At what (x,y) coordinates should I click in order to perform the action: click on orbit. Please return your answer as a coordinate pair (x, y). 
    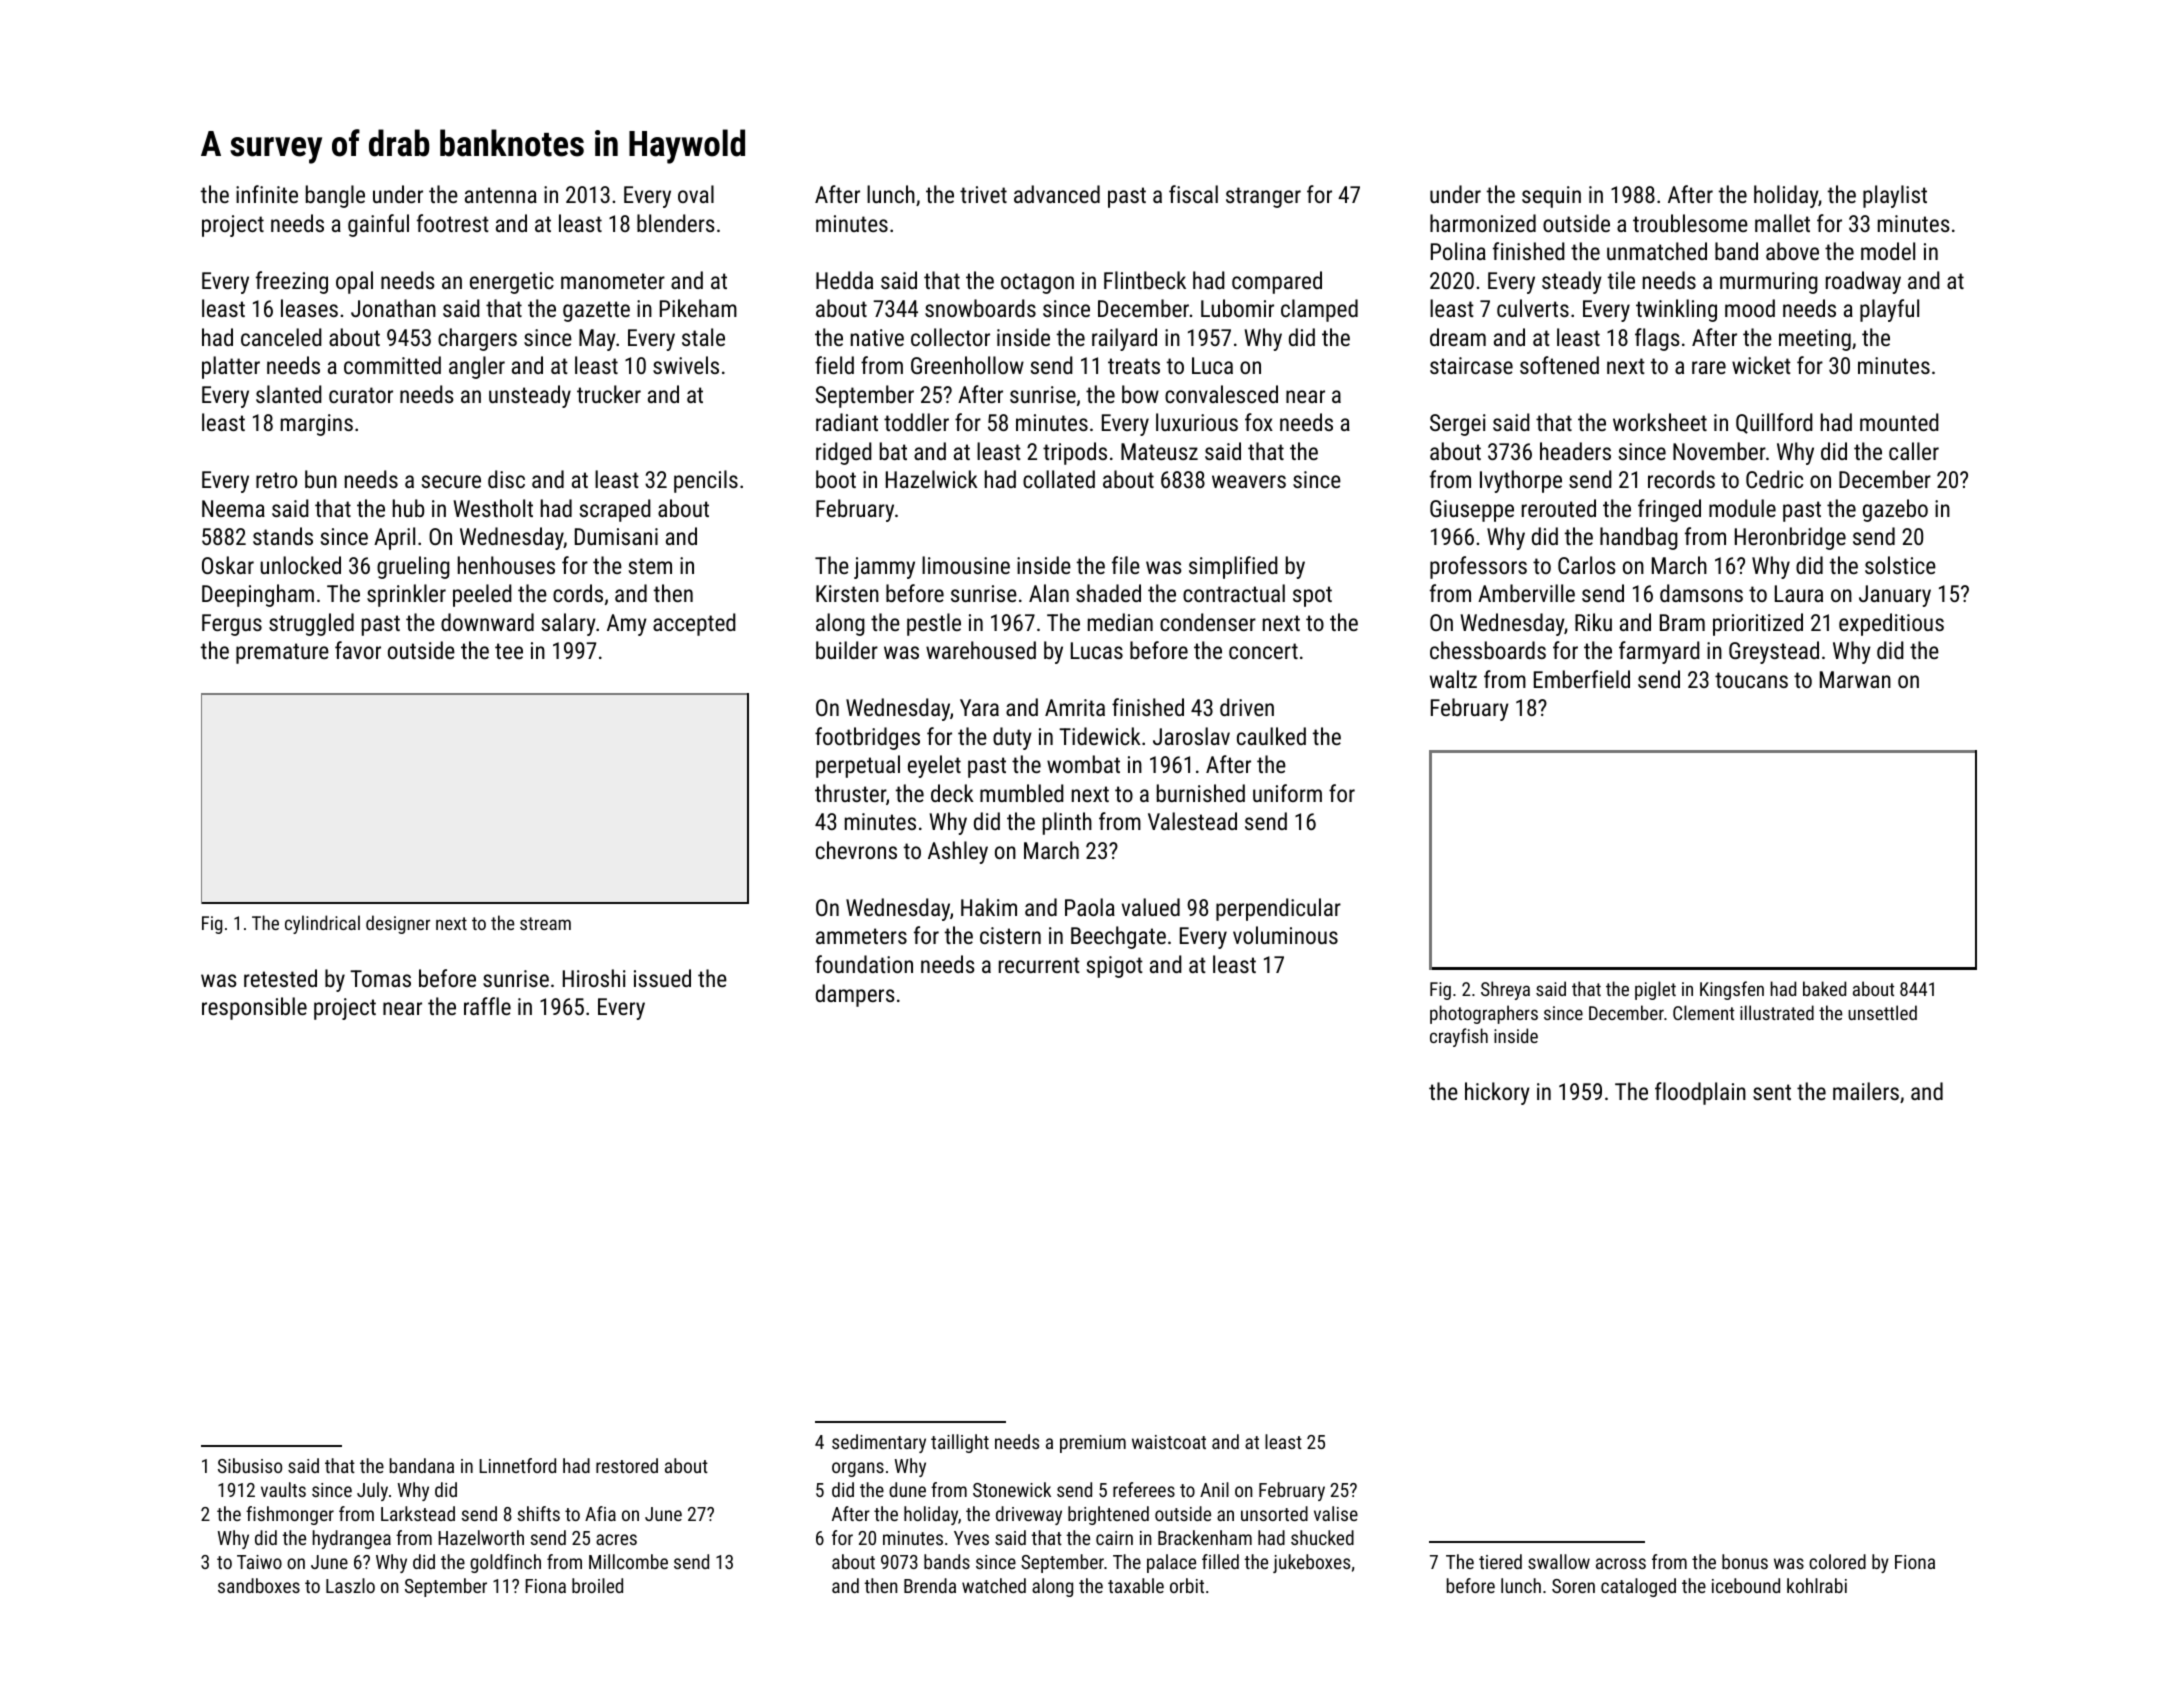
    Looking at the image, I should click on (1187, 1585).
